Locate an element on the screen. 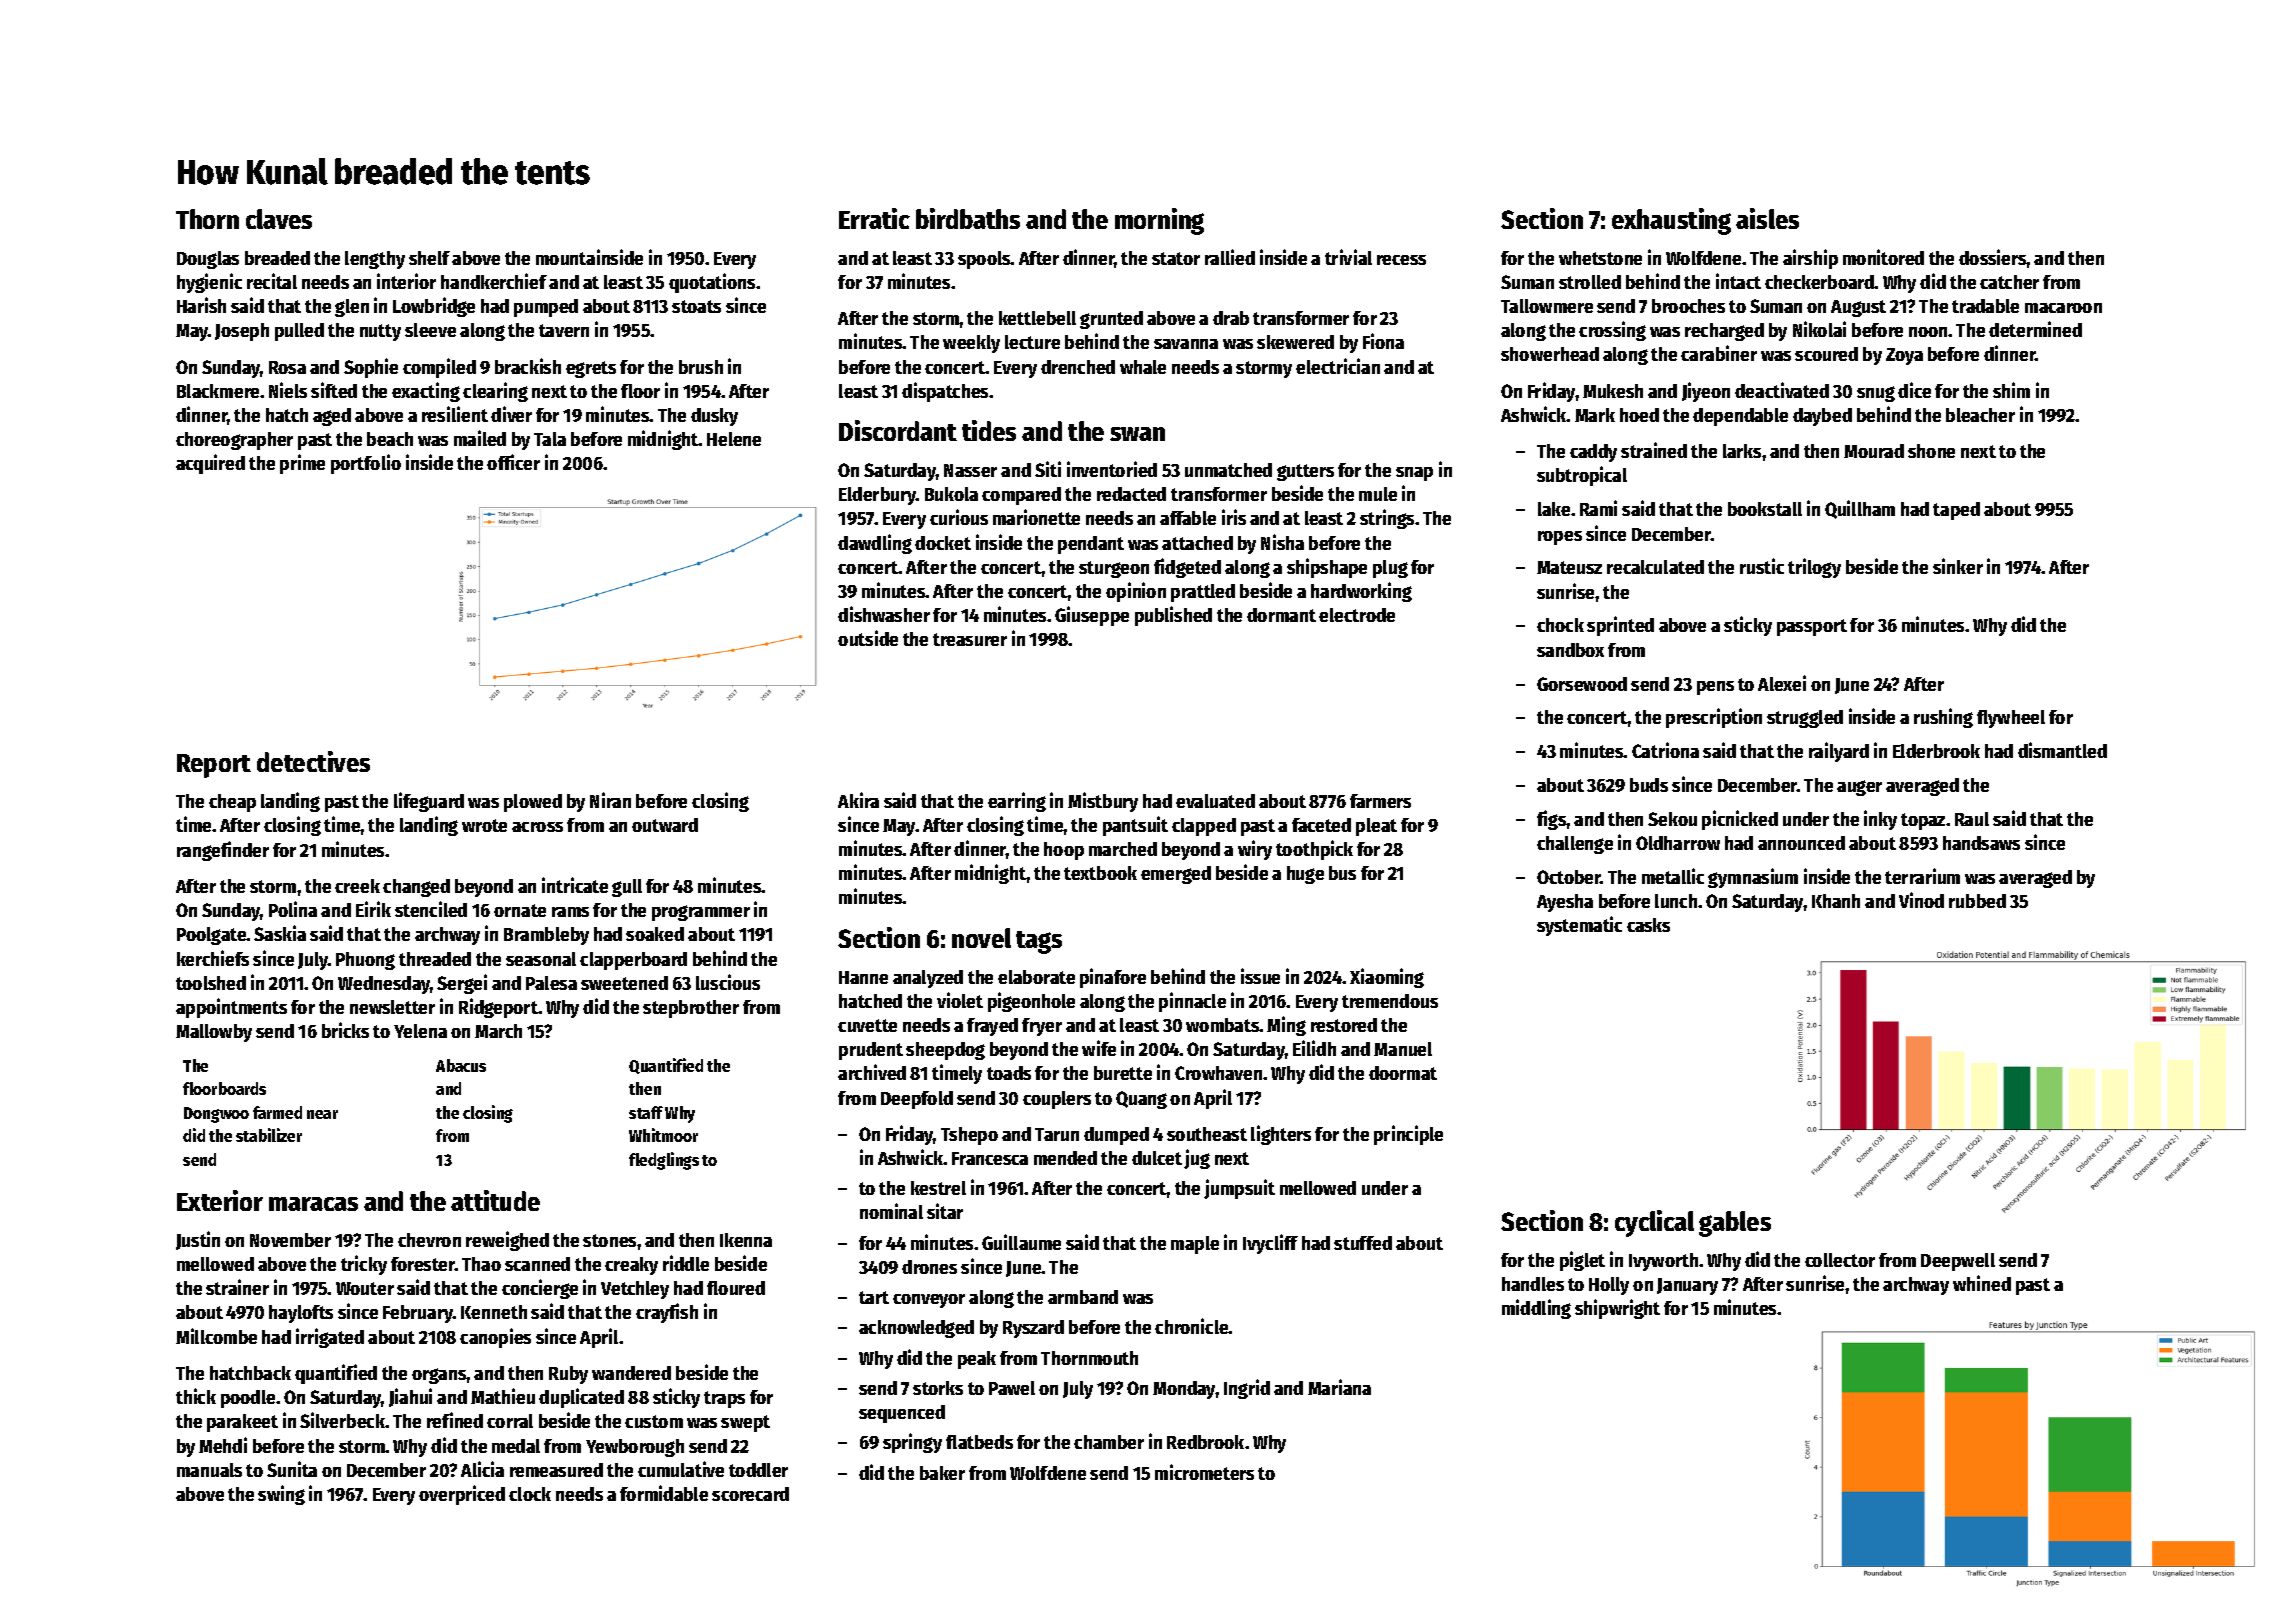  detectives is located at coordinates (313, 761).
